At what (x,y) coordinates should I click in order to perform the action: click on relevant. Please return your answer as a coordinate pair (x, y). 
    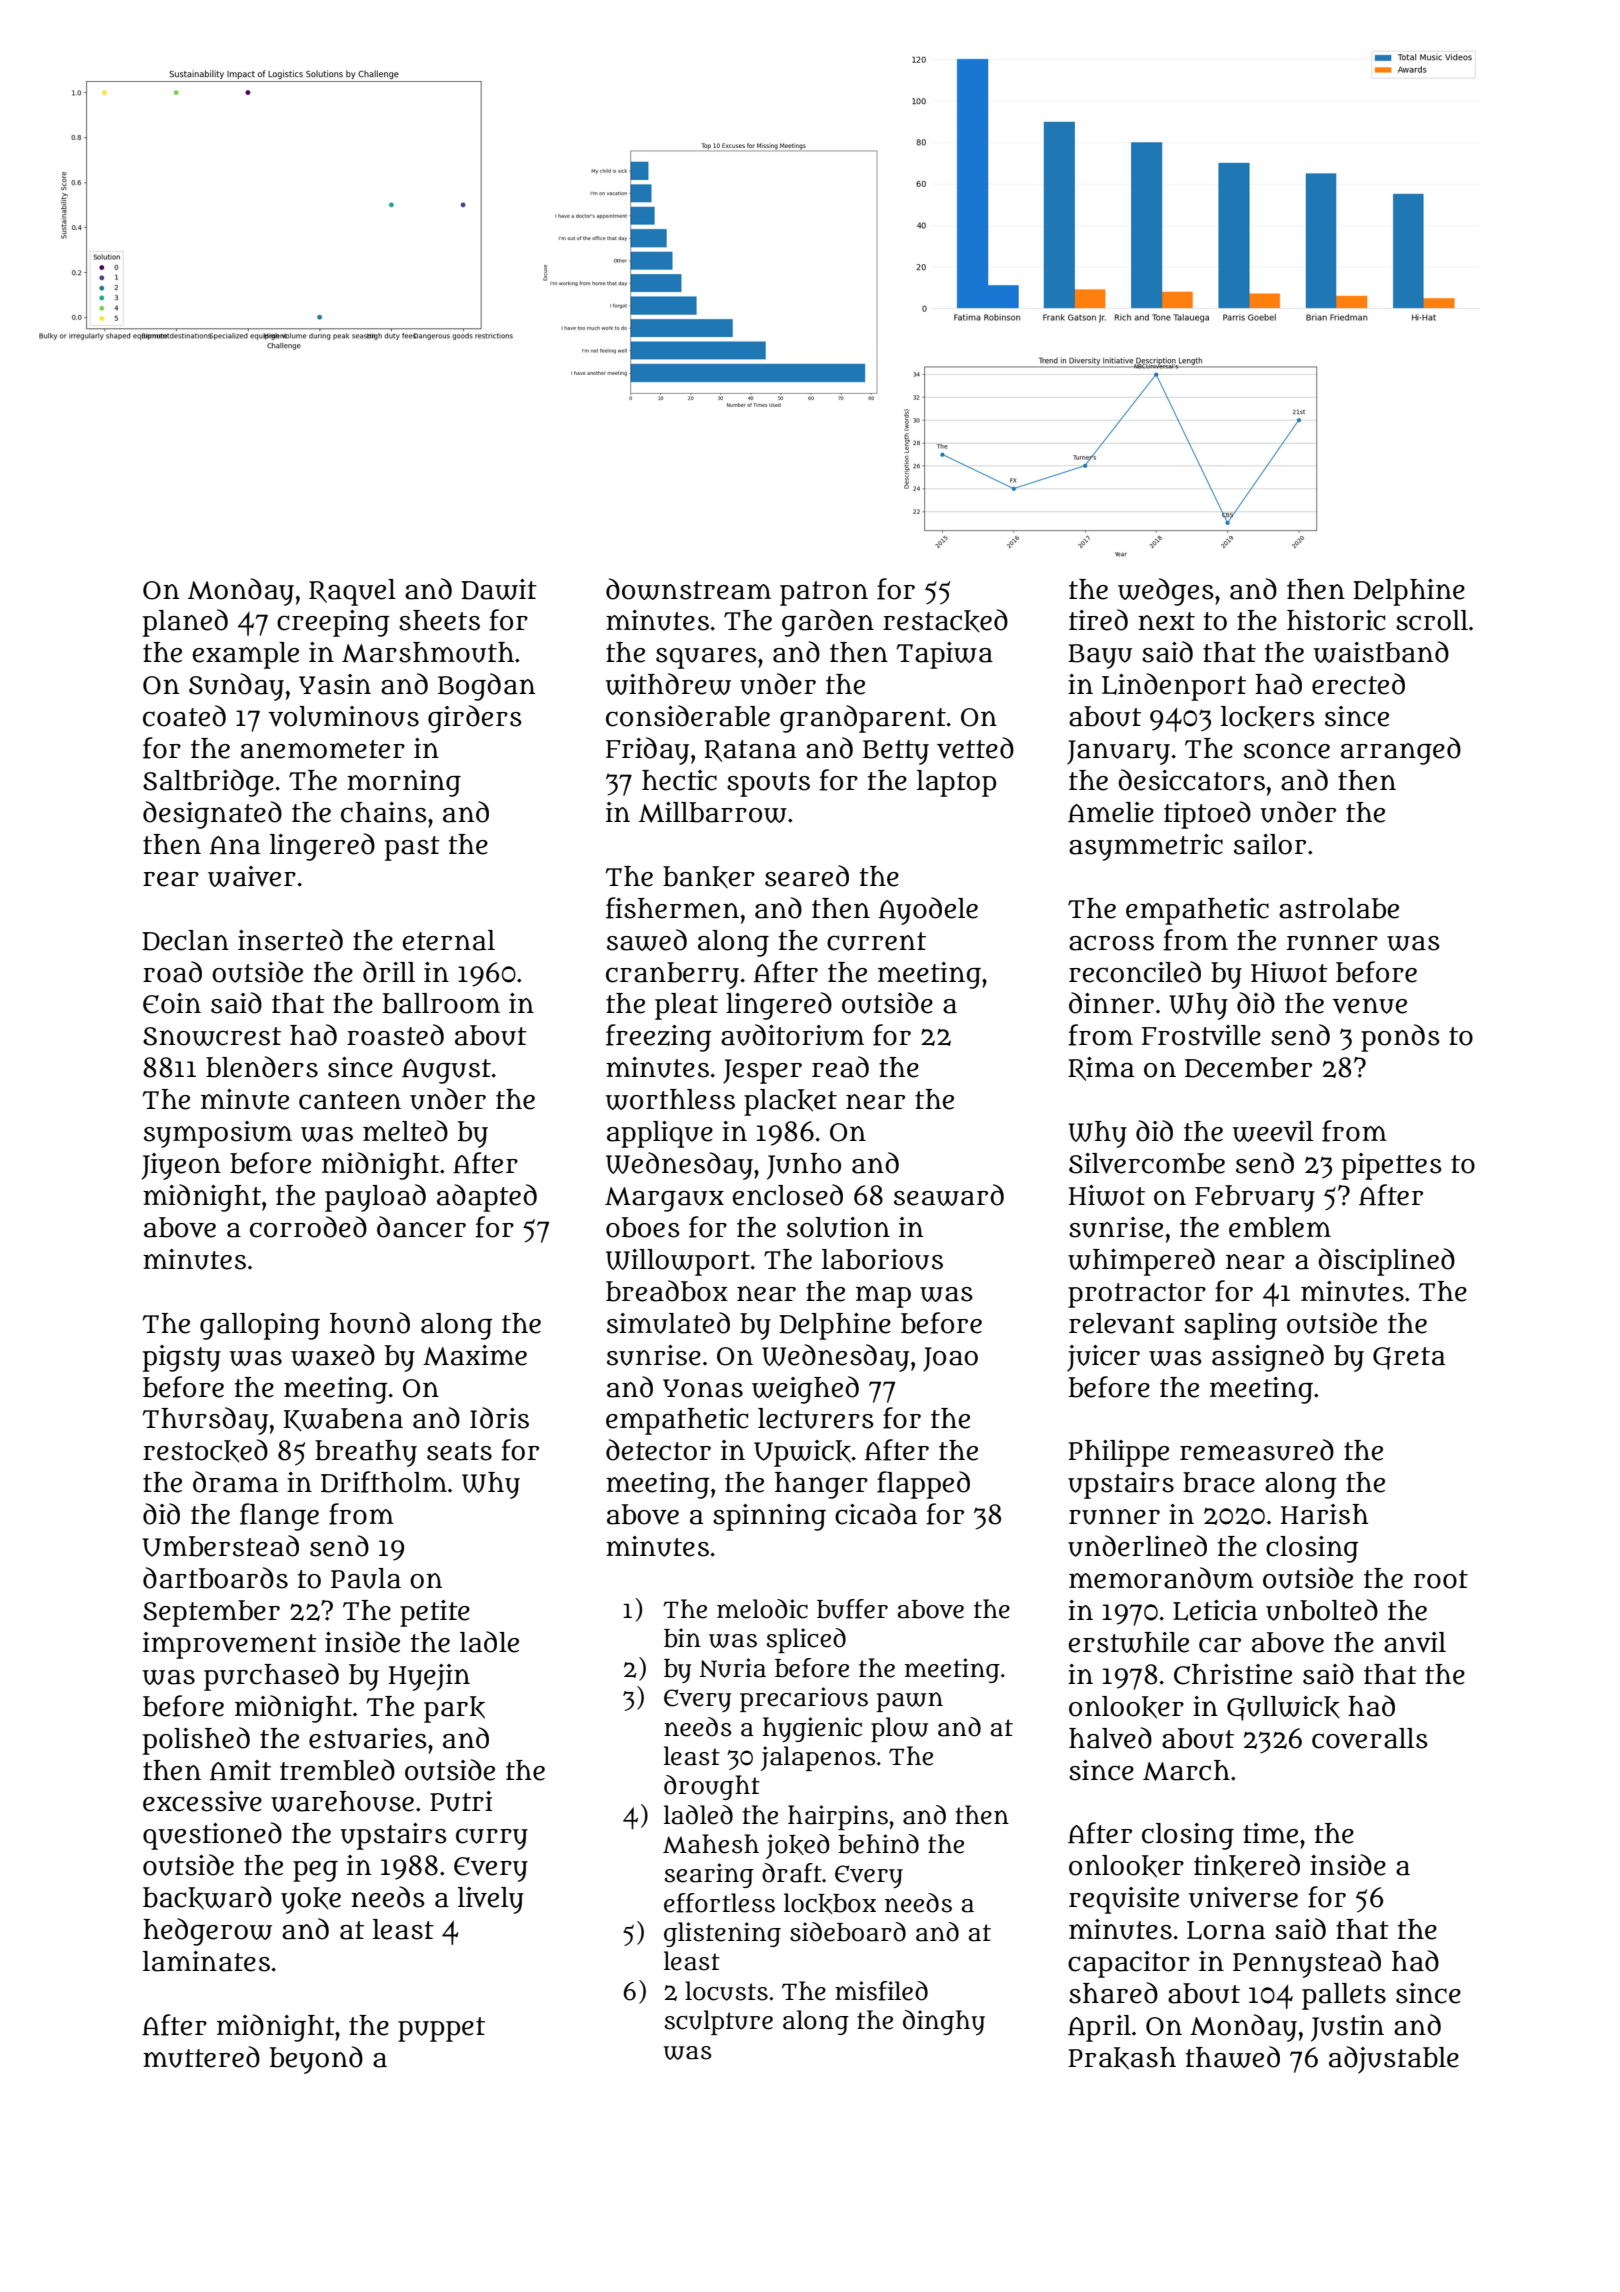
    Looking at the image, I should click on (1122, 1323).
